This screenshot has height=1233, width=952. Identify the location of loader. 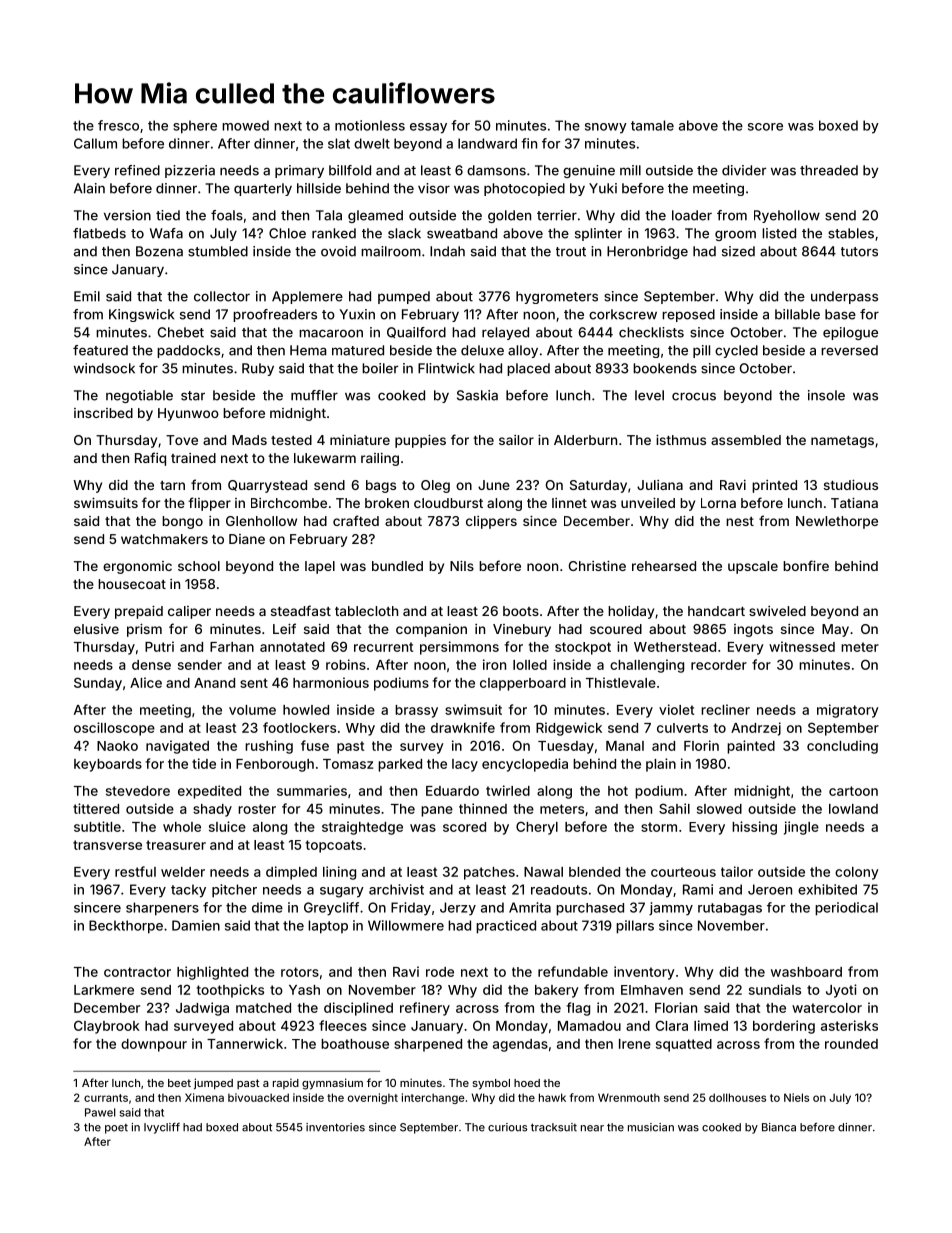
(692, 215).
